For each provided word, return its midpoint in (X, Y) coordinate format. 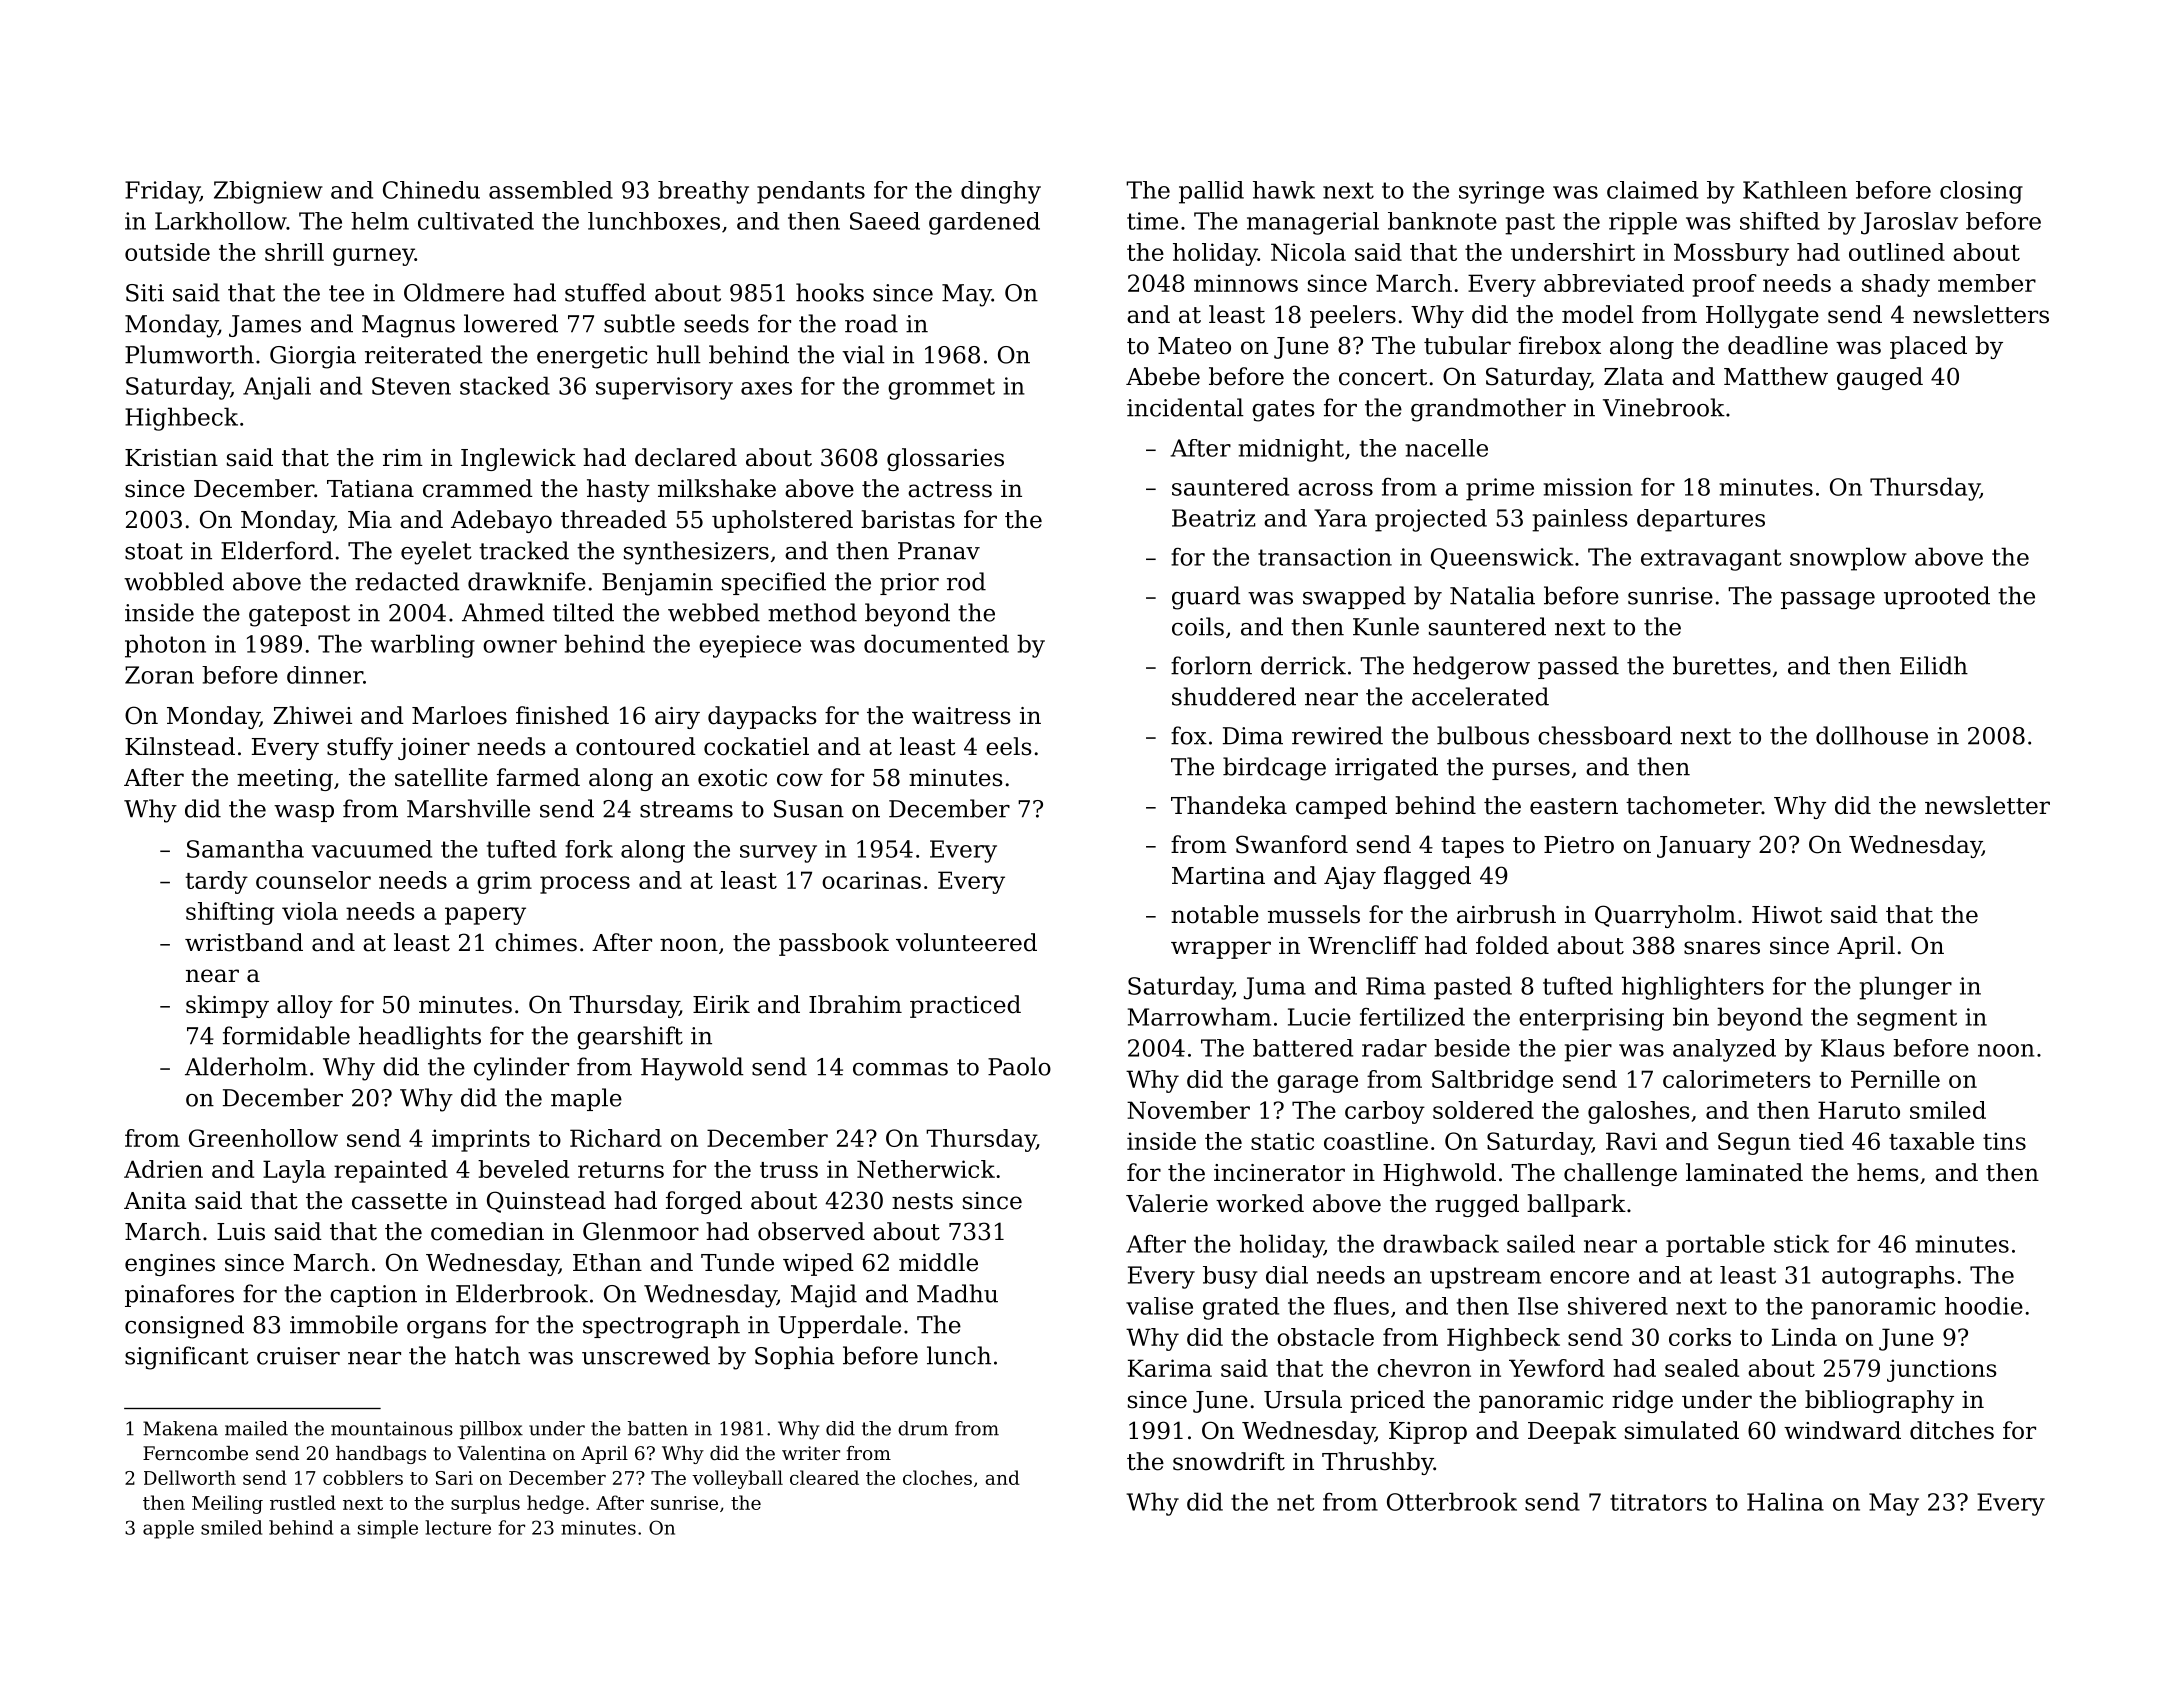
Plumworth (189, 354)
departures (1701, 520)
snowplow (1848, 559)
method (812, 612)
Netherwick (926, 1169)
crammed (478, 488)
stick (1801, 1243)
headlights (420, 1038)
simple (388, 1529)
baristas (908, 519)
